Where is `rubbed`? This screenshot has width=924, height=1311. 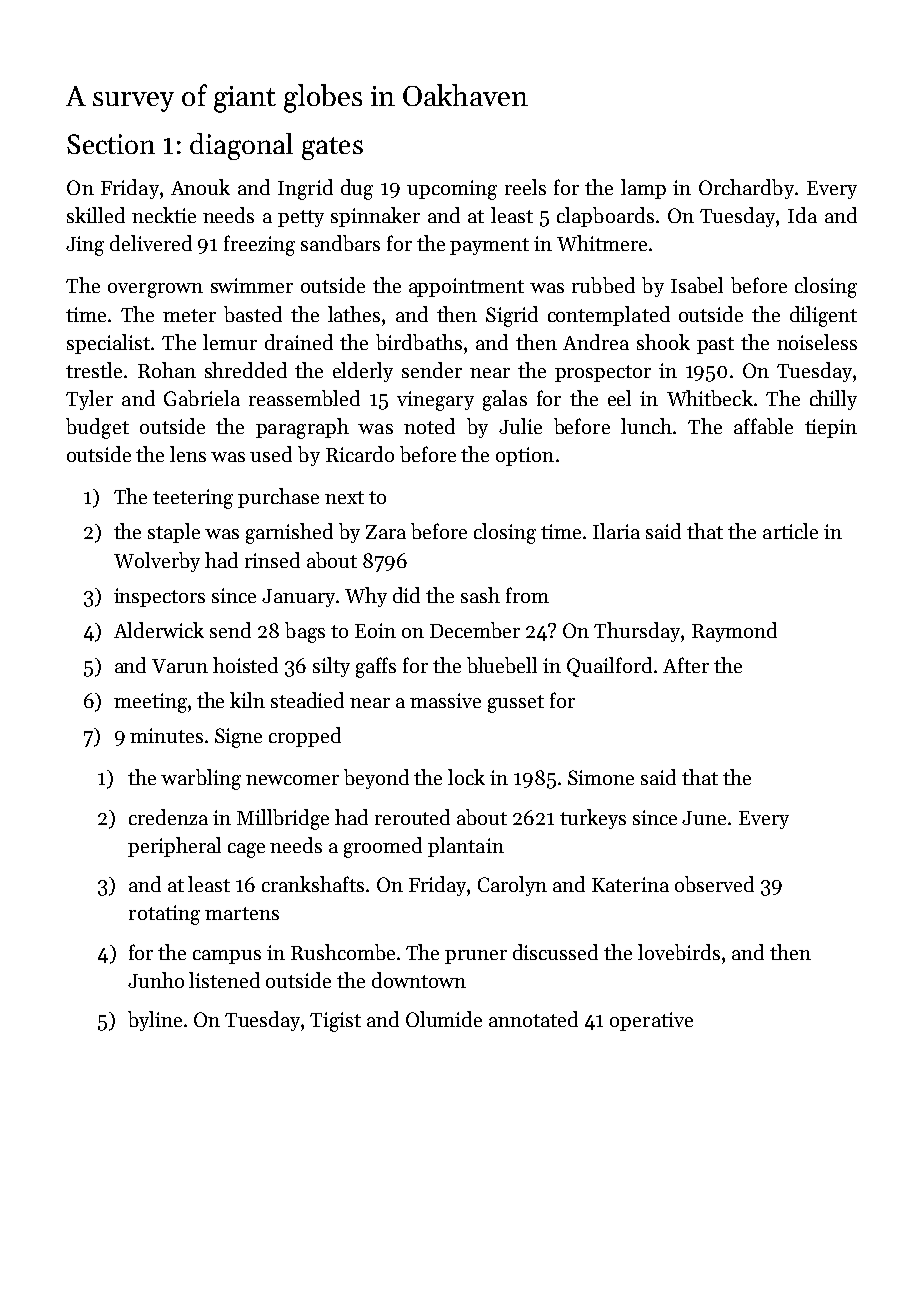 rubbed is located at coordinates (603, 285).
